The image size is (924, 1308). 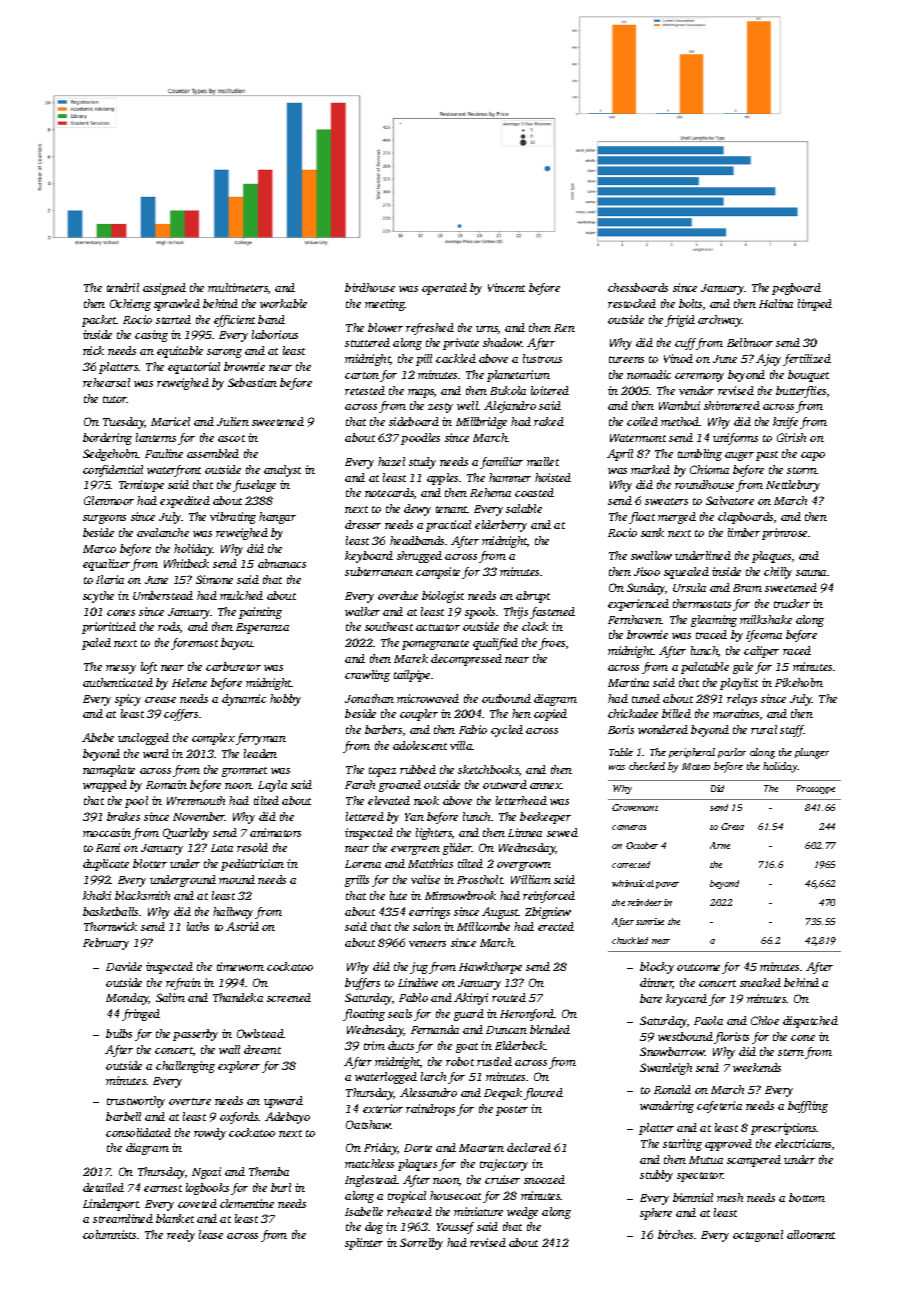 I want to click on sneaked, so click(x=760, y=982).
